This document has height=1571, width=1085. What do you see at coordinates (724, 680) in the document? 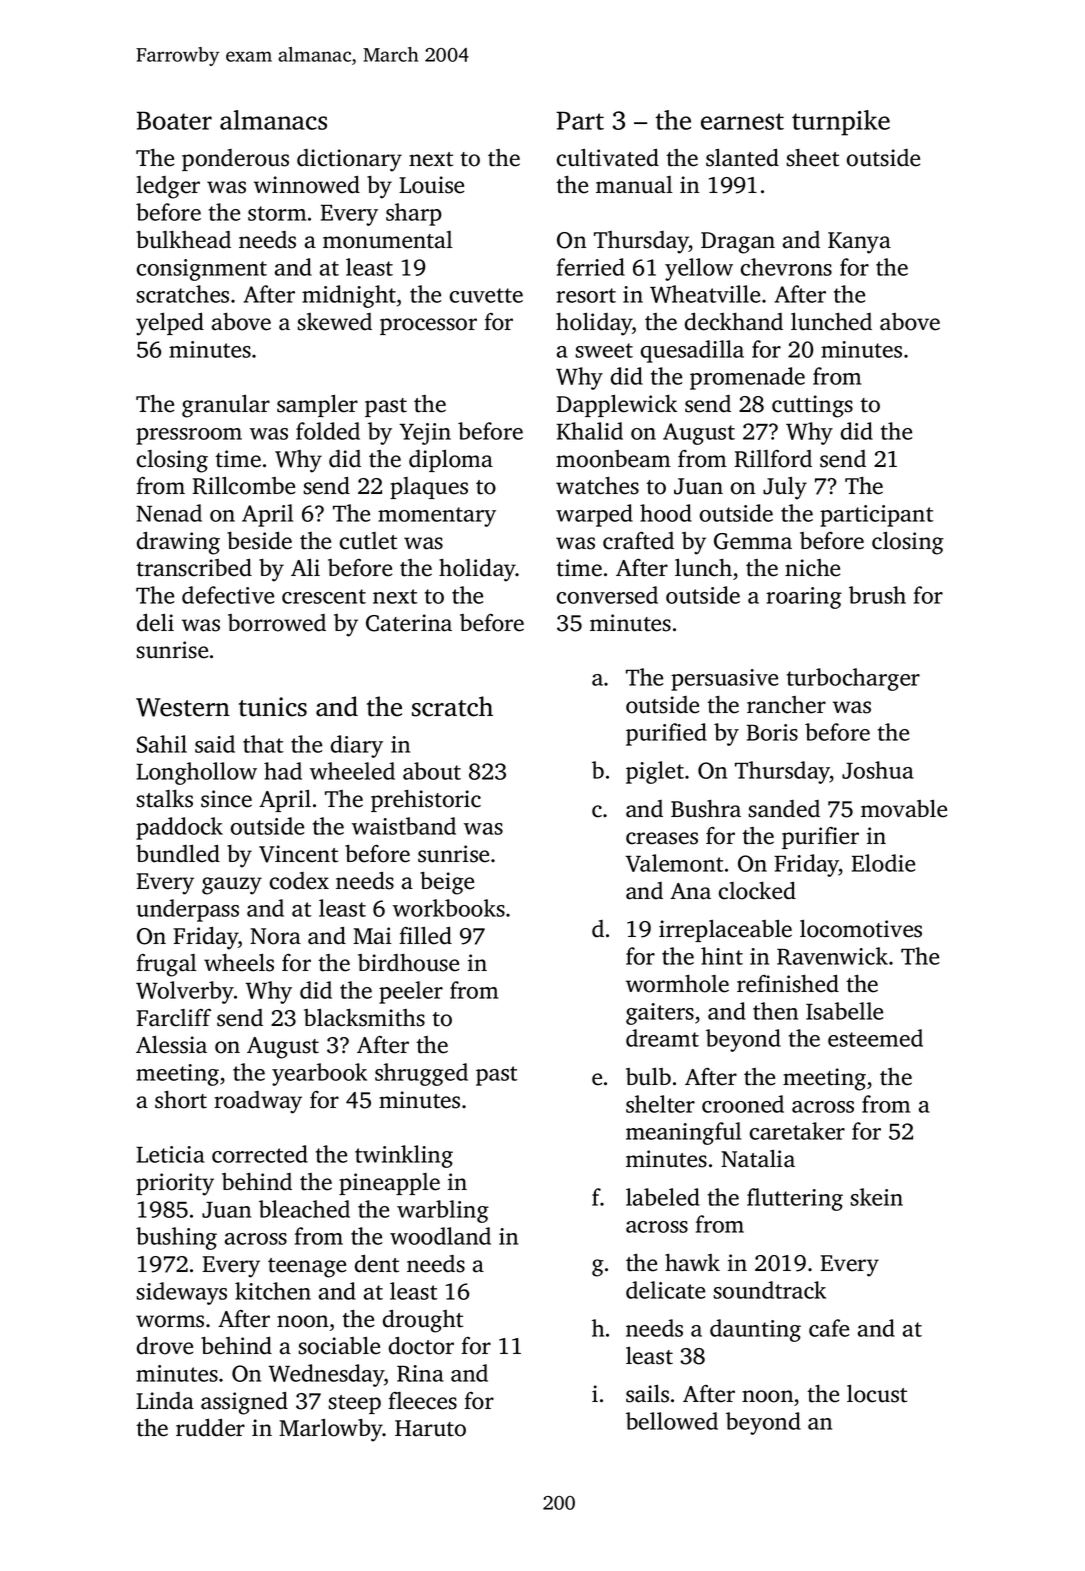
I see `persuasive` at bounding box center [724, 680].
